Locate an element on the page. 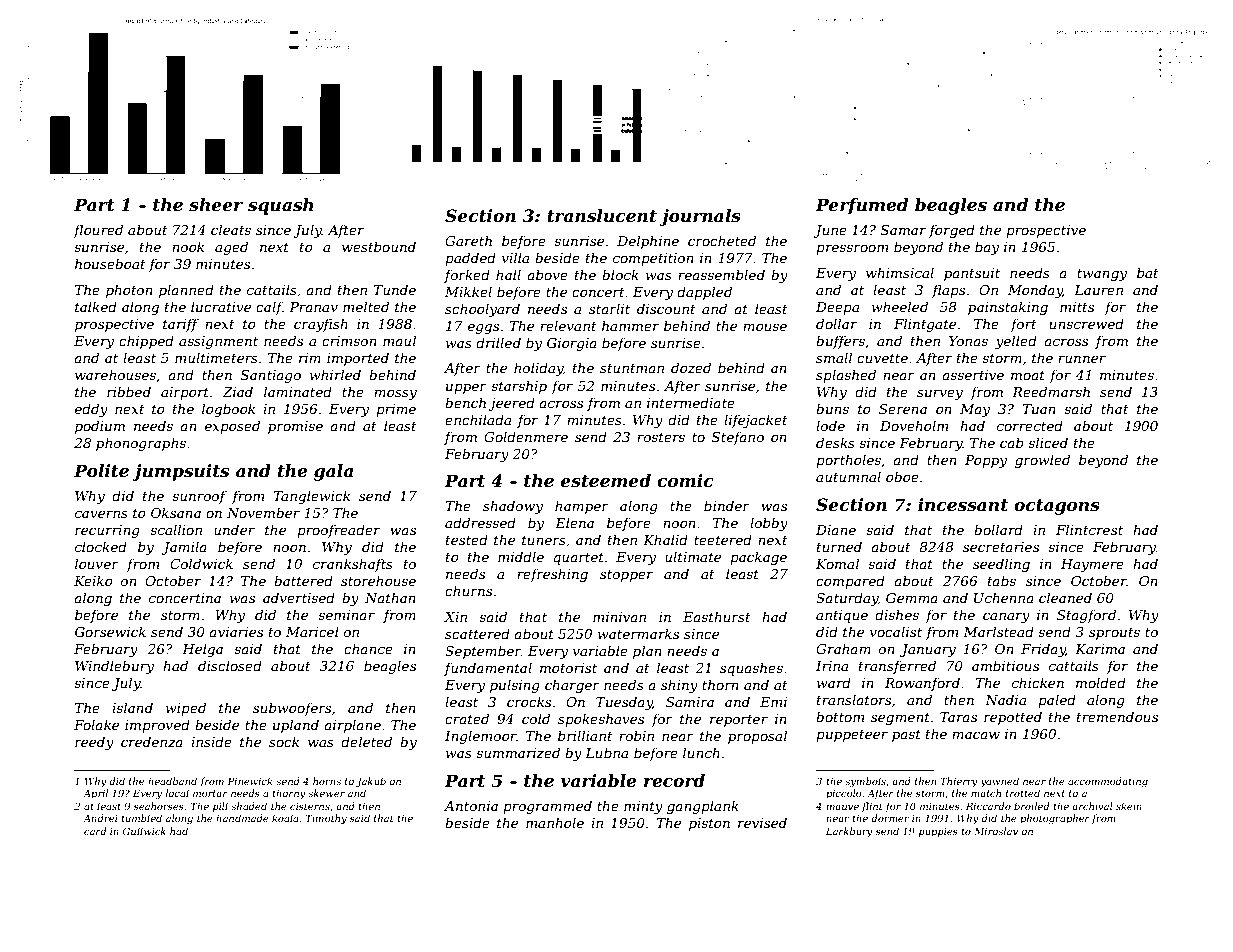 The height and width of the document is (952, 1233). twangy is located at coordinates (1102, 275).
